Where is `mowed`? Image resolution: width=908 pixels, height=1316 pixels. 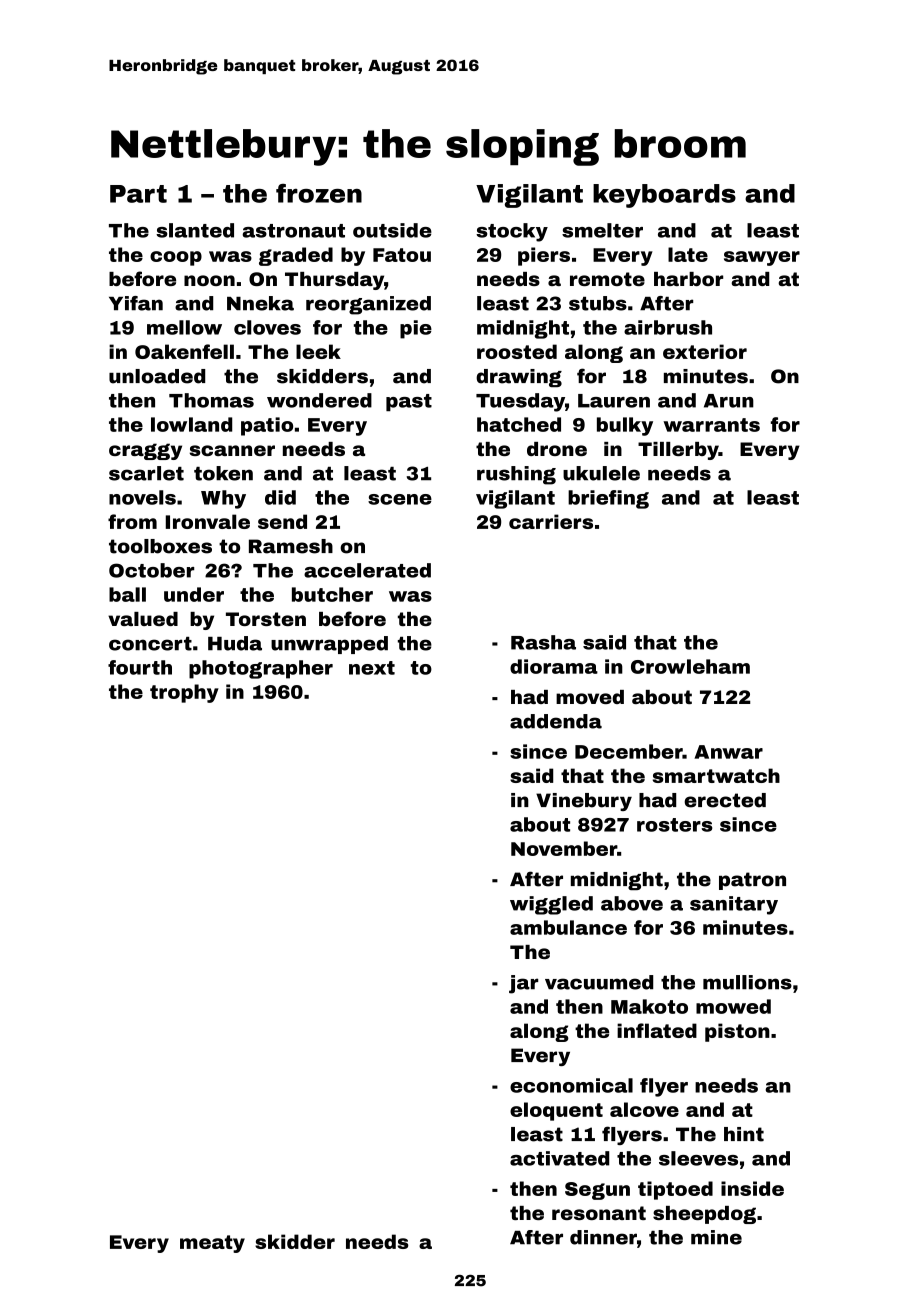 mowed is located at coordinates (733, 1006).
